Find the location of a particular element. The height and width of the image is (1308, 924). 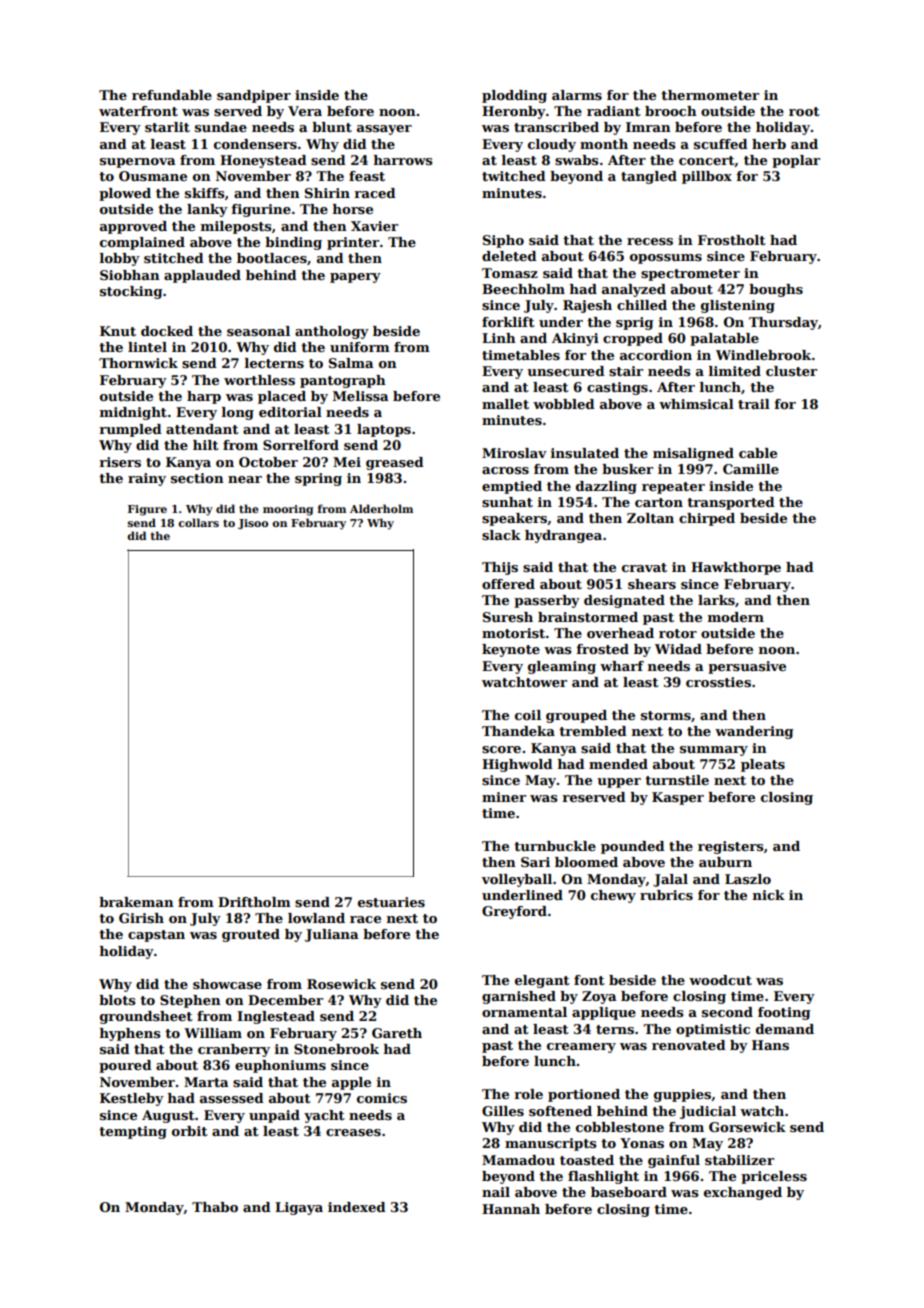

brakeman is located at coordinates (136, 902).
